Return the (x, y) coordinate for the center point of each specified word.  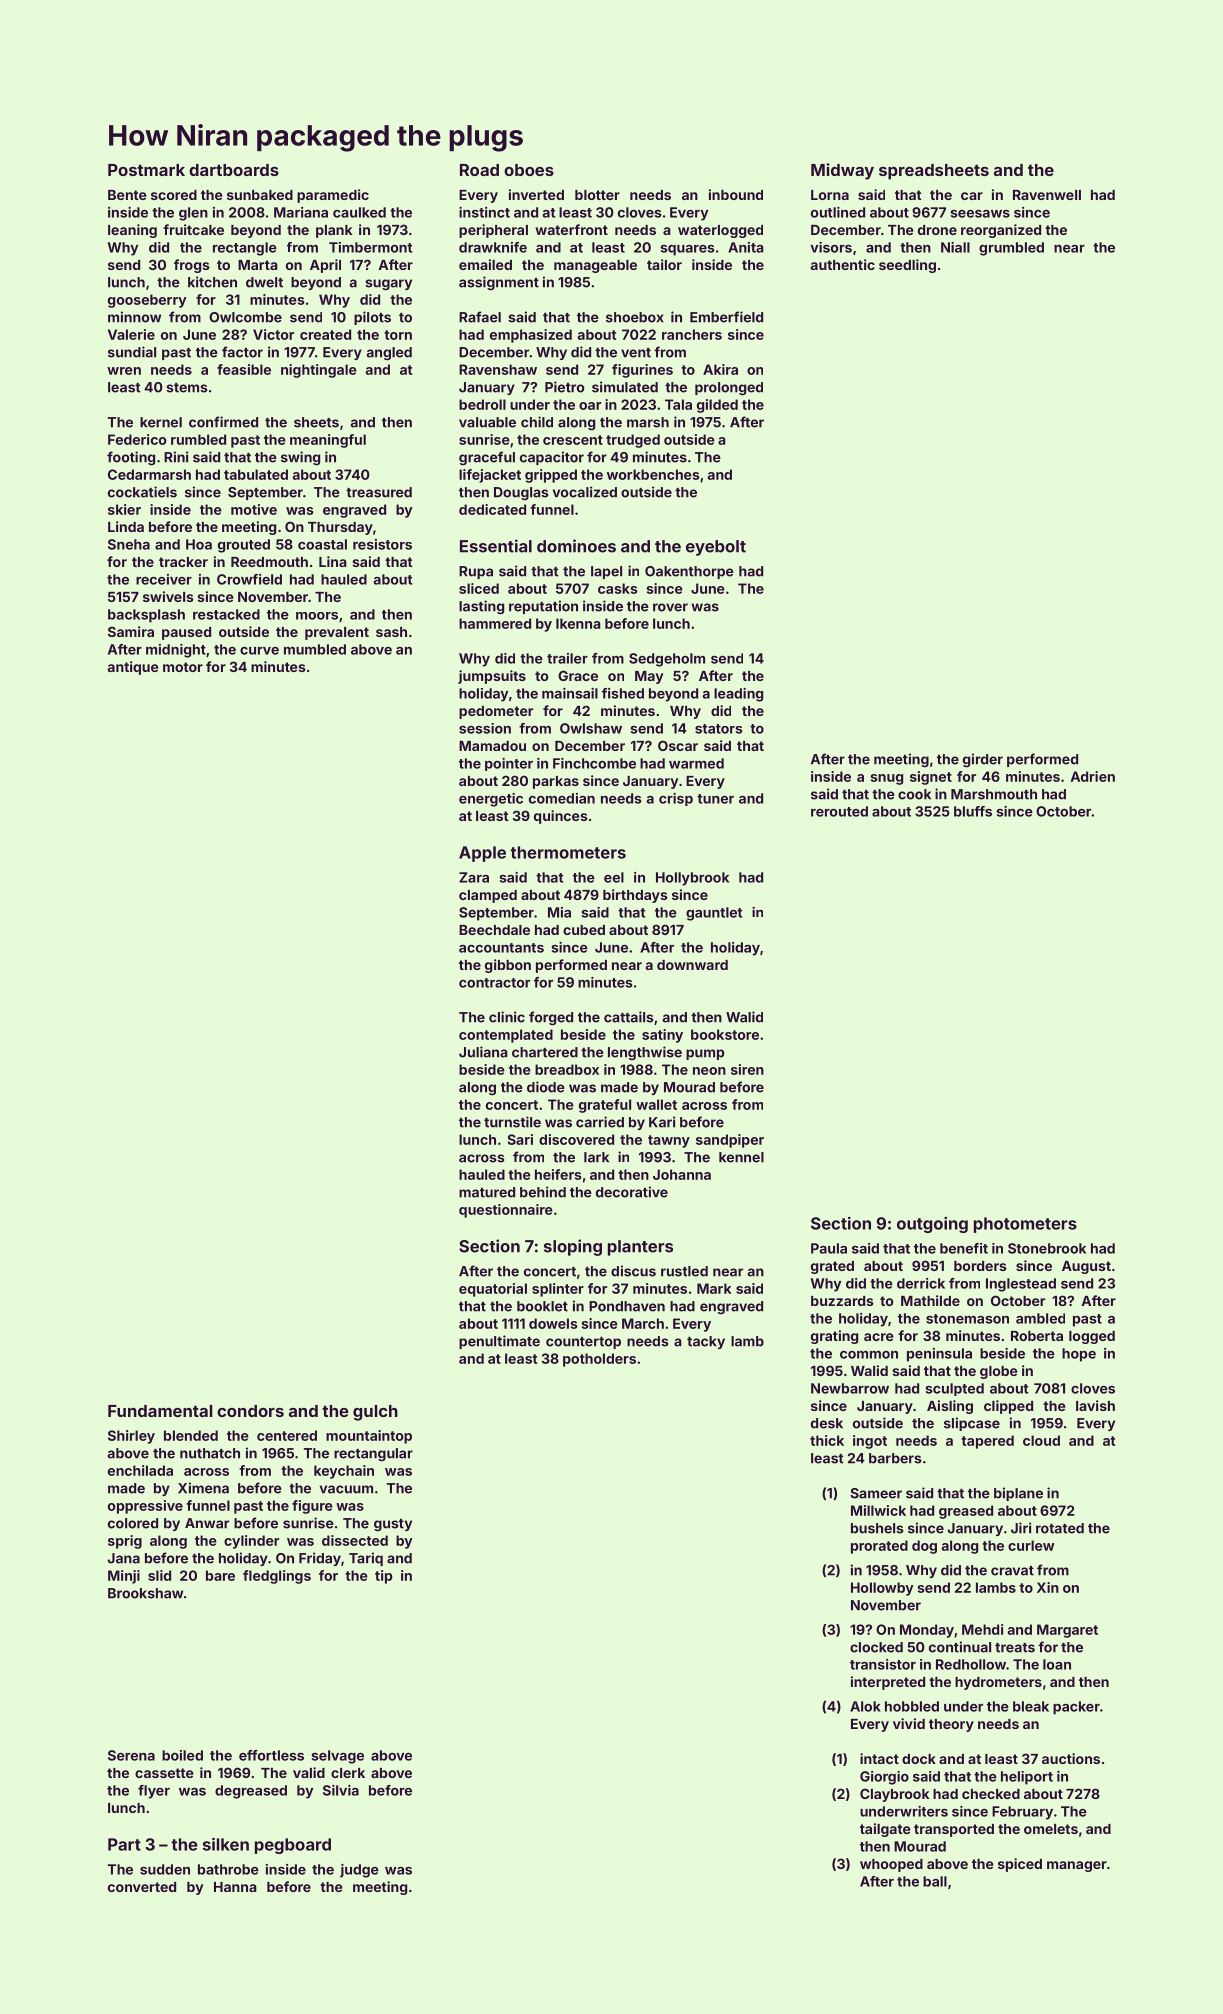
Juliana (483, 1052)
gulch (375, 1413)
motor (183, 667)
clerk (348, 1773)
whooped (891, 1865)
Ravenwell (1047, 195)
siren (747, 1069)
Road (479, 170)
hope (1079, 1355)
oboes (529, 170)
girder (983, 760)
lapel (606, 572)
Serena (131, 1755)
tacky (706, 1342)
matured (487, 1192)
